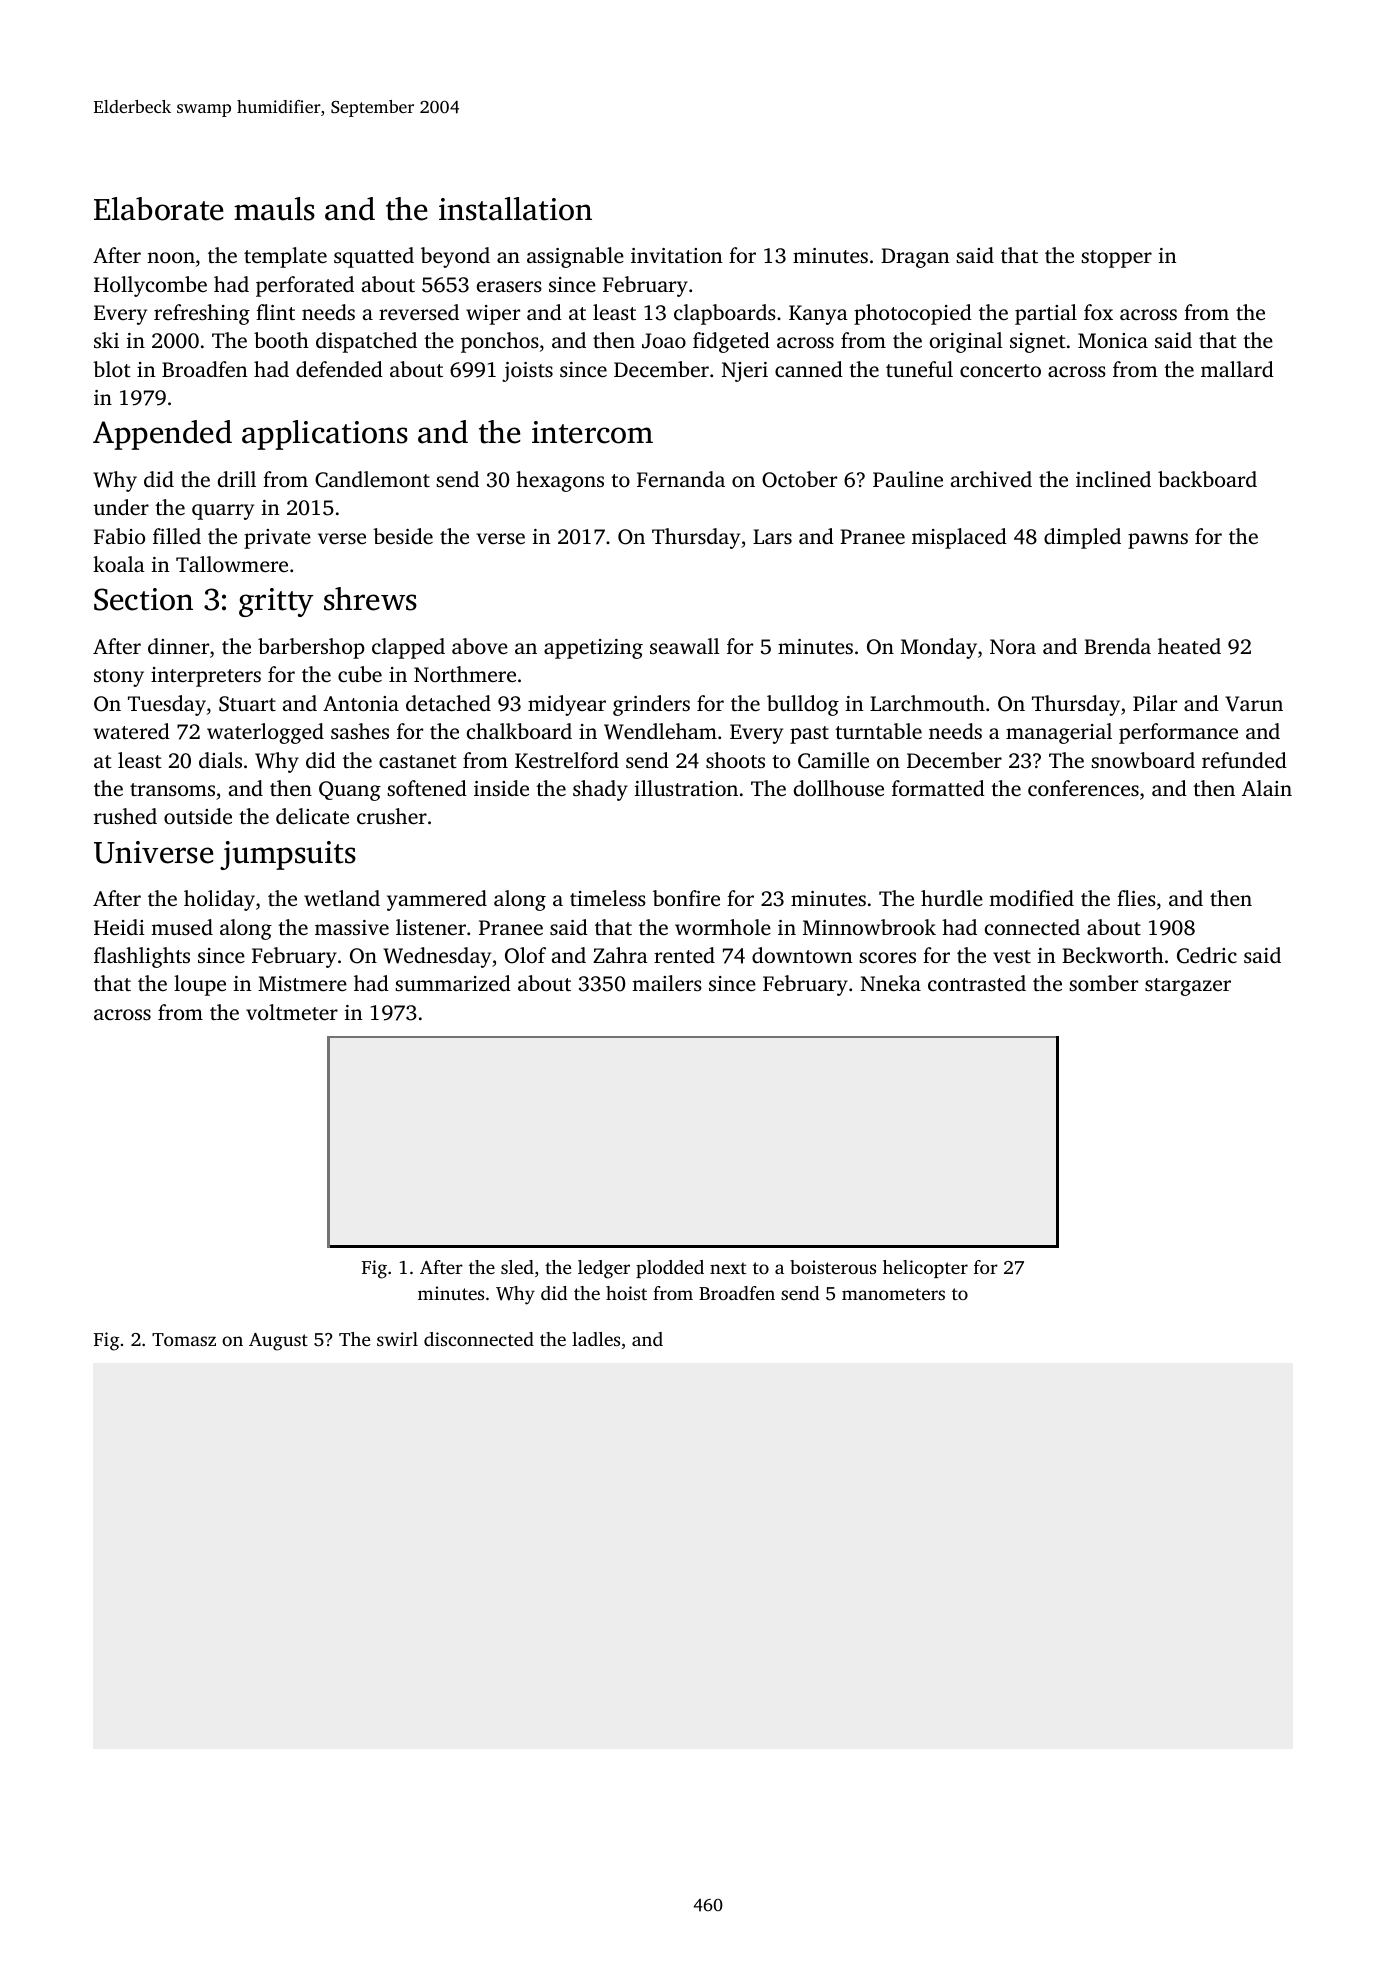 This screenshot has width=1386, height=1969. Describe the element at coordinates (686, 788) in the screenshot. I see `illustration` at that location.
